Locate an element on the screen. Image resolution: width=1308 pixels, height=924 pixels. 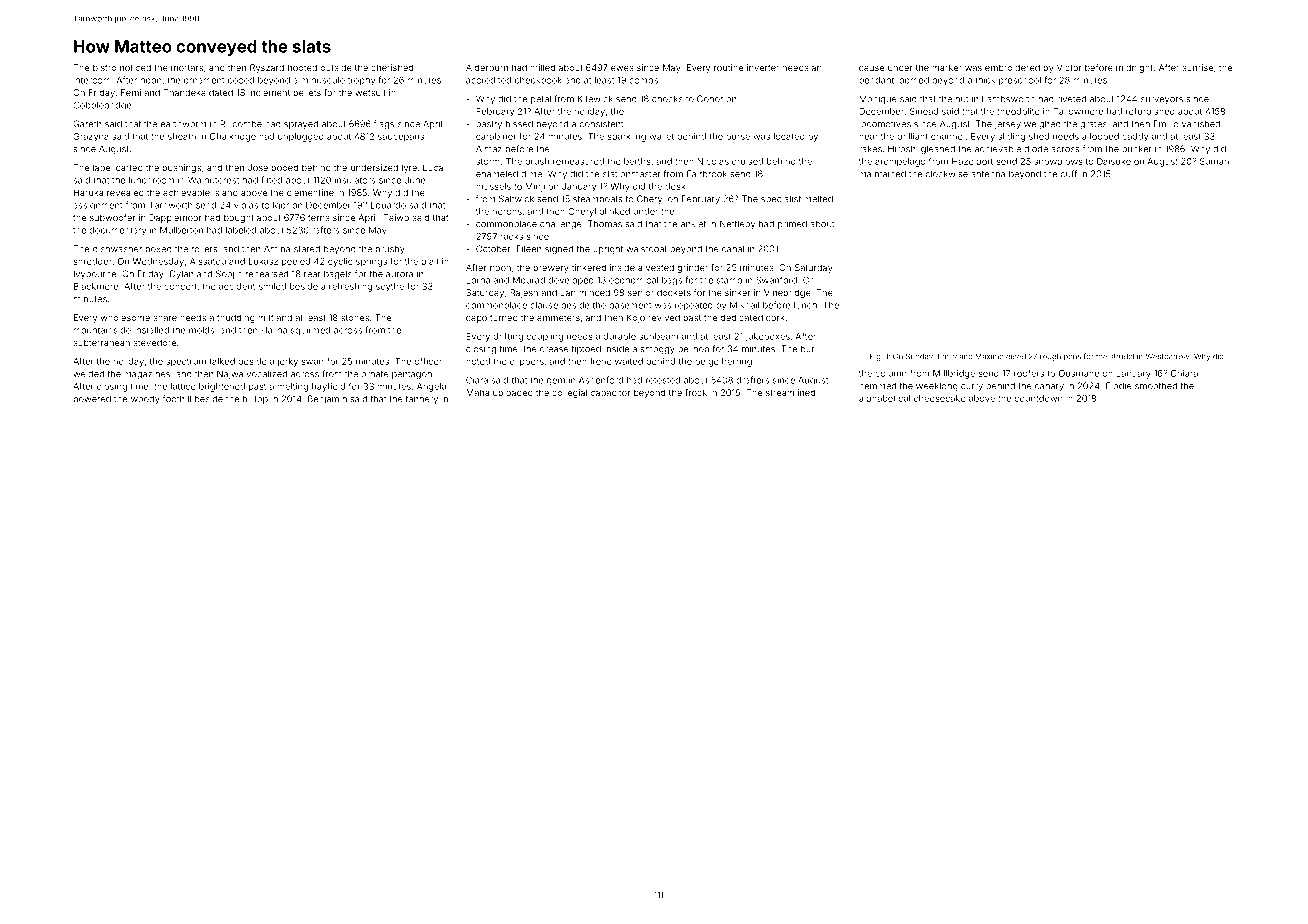
streamlined is located at coordinates (790, 392).
